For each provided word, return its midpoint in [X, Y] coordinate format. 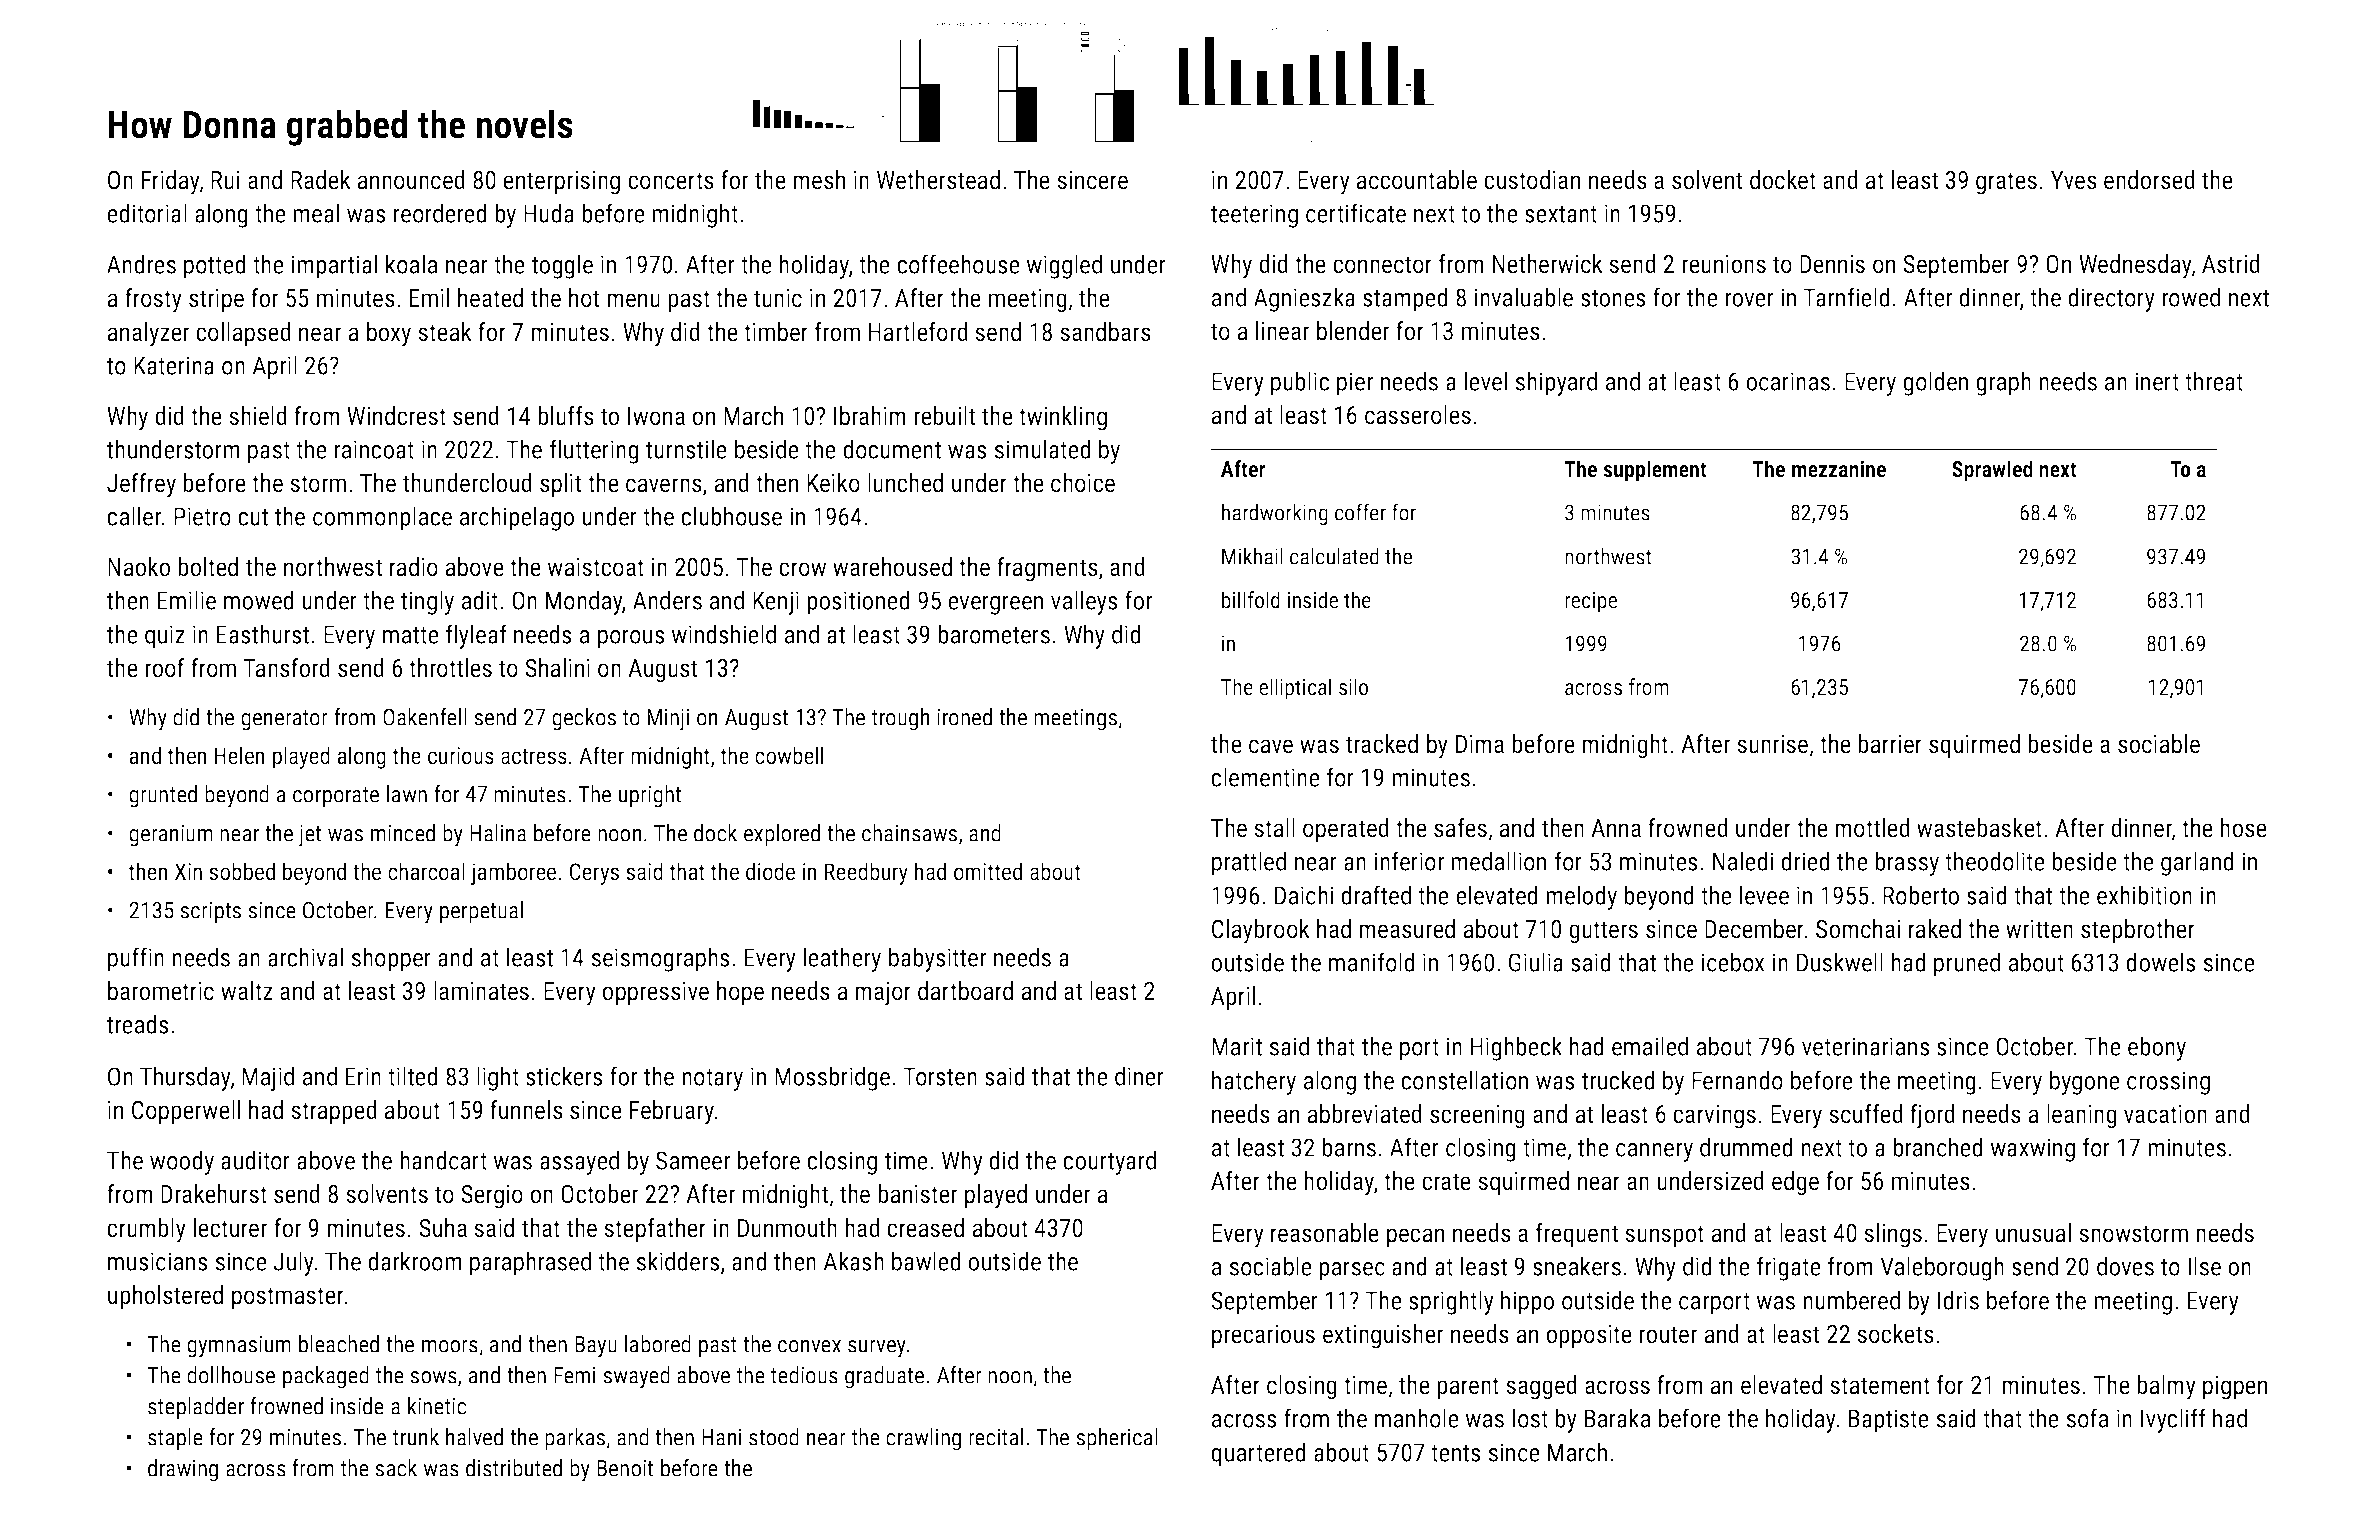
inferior [1409, 861]
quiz [165, 637]
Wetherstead [938, 180]
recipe [1591, 602]
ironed [964, 717]
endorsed [2149, 180]
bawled [926, 1261]
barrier [1890, 744]
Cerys [594, 874]
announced [411, 180]
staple [175, 1439]
